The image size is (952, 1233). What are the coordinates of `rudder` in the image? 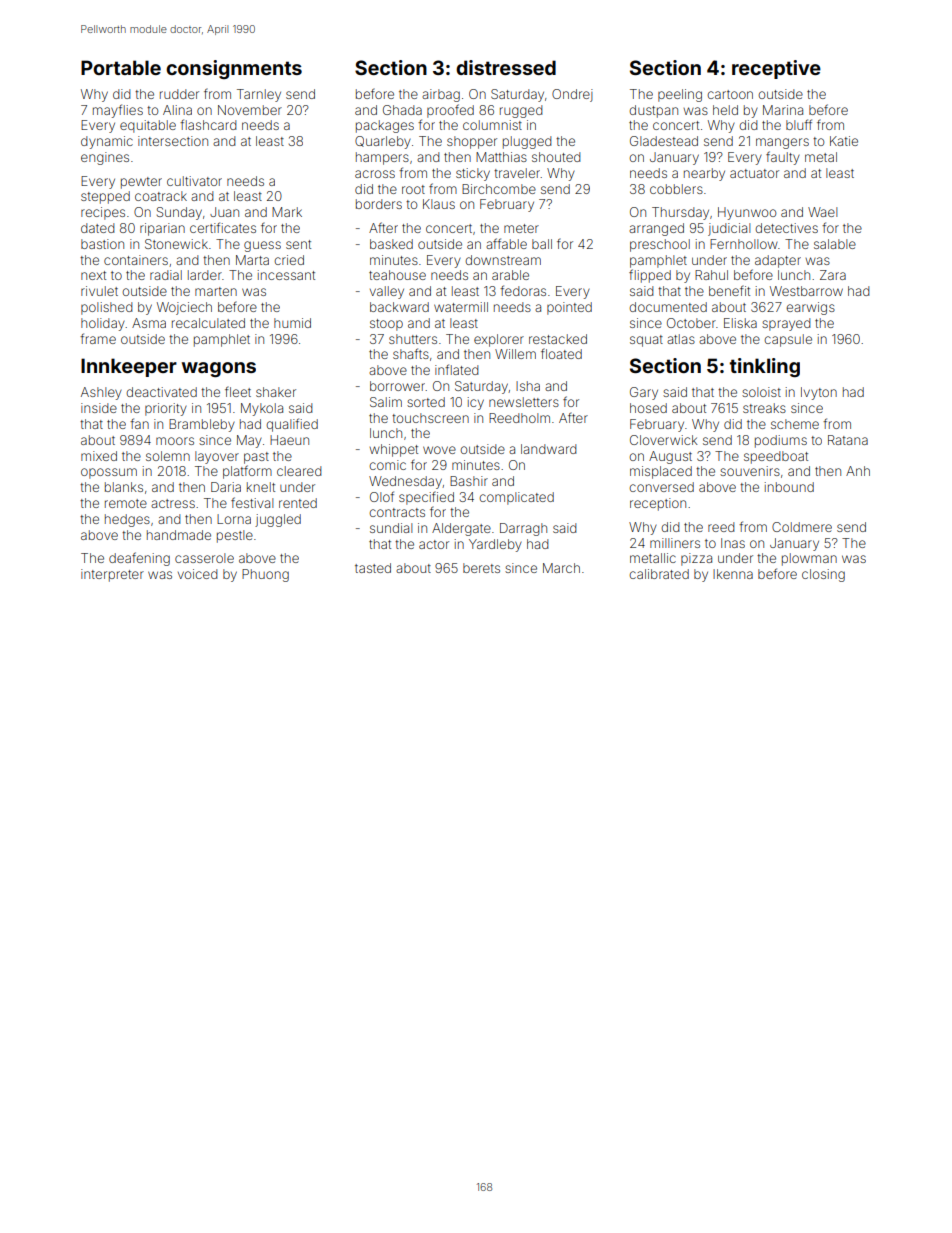 It's located at (179, 94).
